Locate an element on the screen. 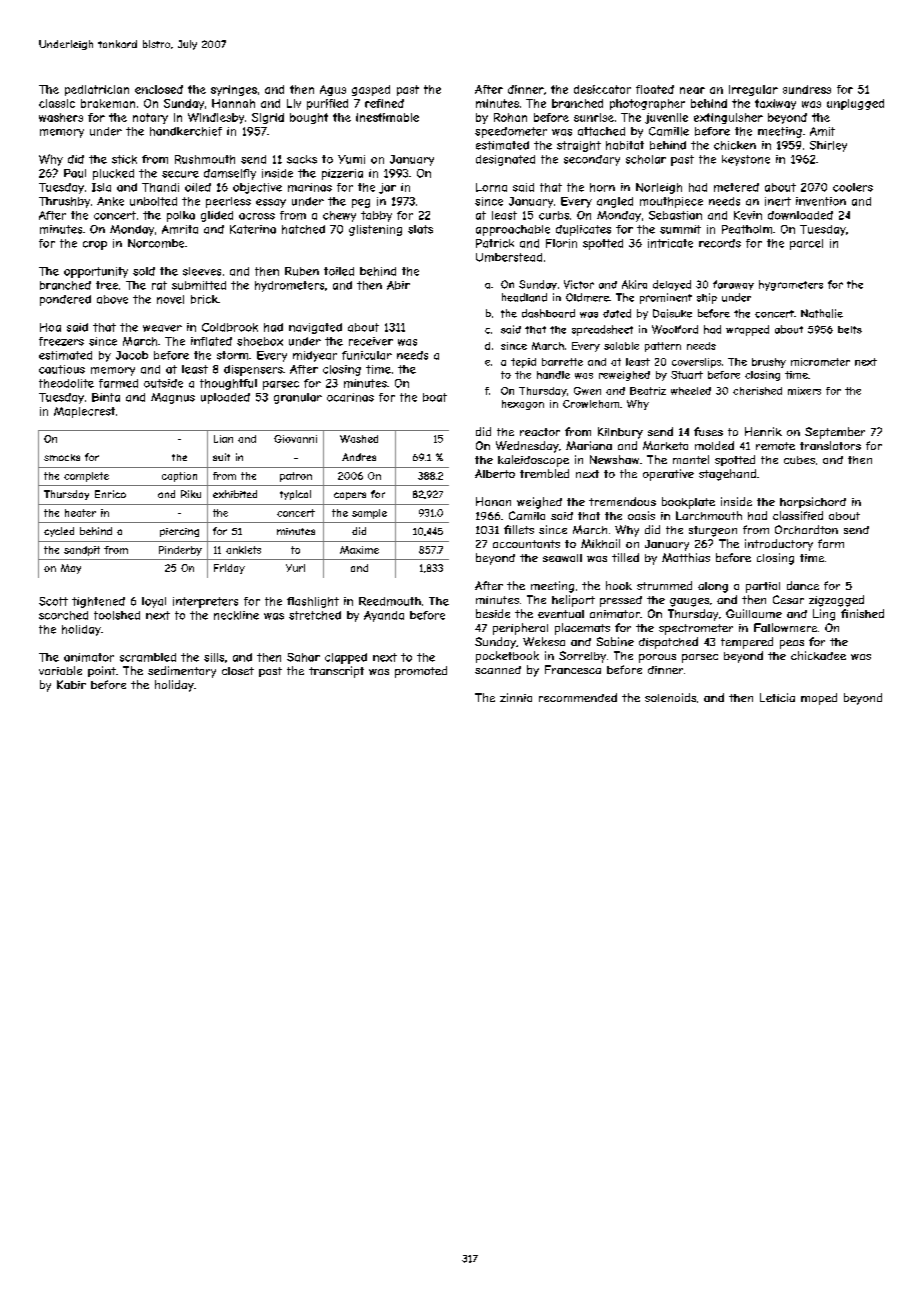  variable is located at coordinates (60, 670).
